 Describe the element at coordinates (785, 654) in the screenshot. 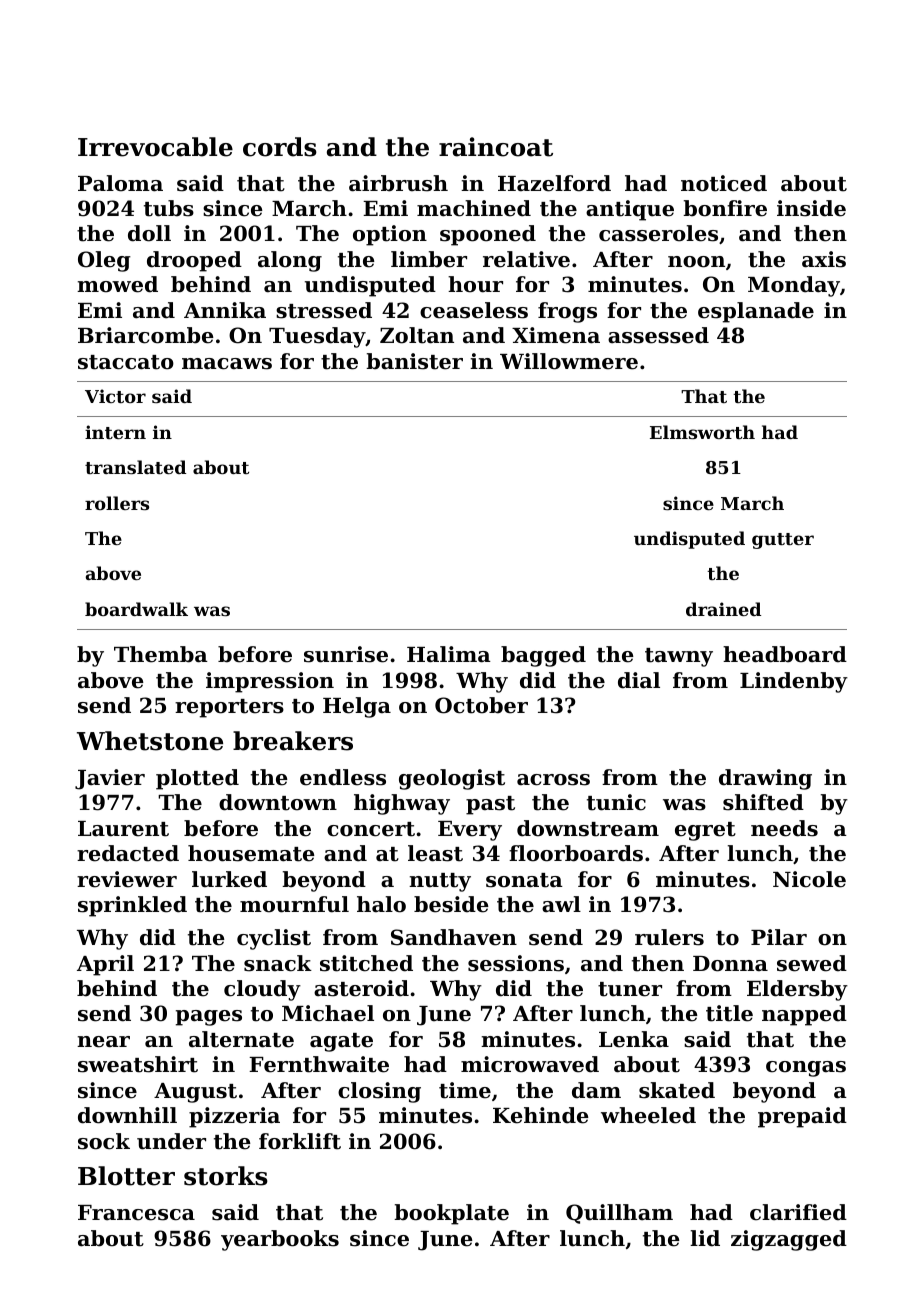

I see `headboard` at that location.
